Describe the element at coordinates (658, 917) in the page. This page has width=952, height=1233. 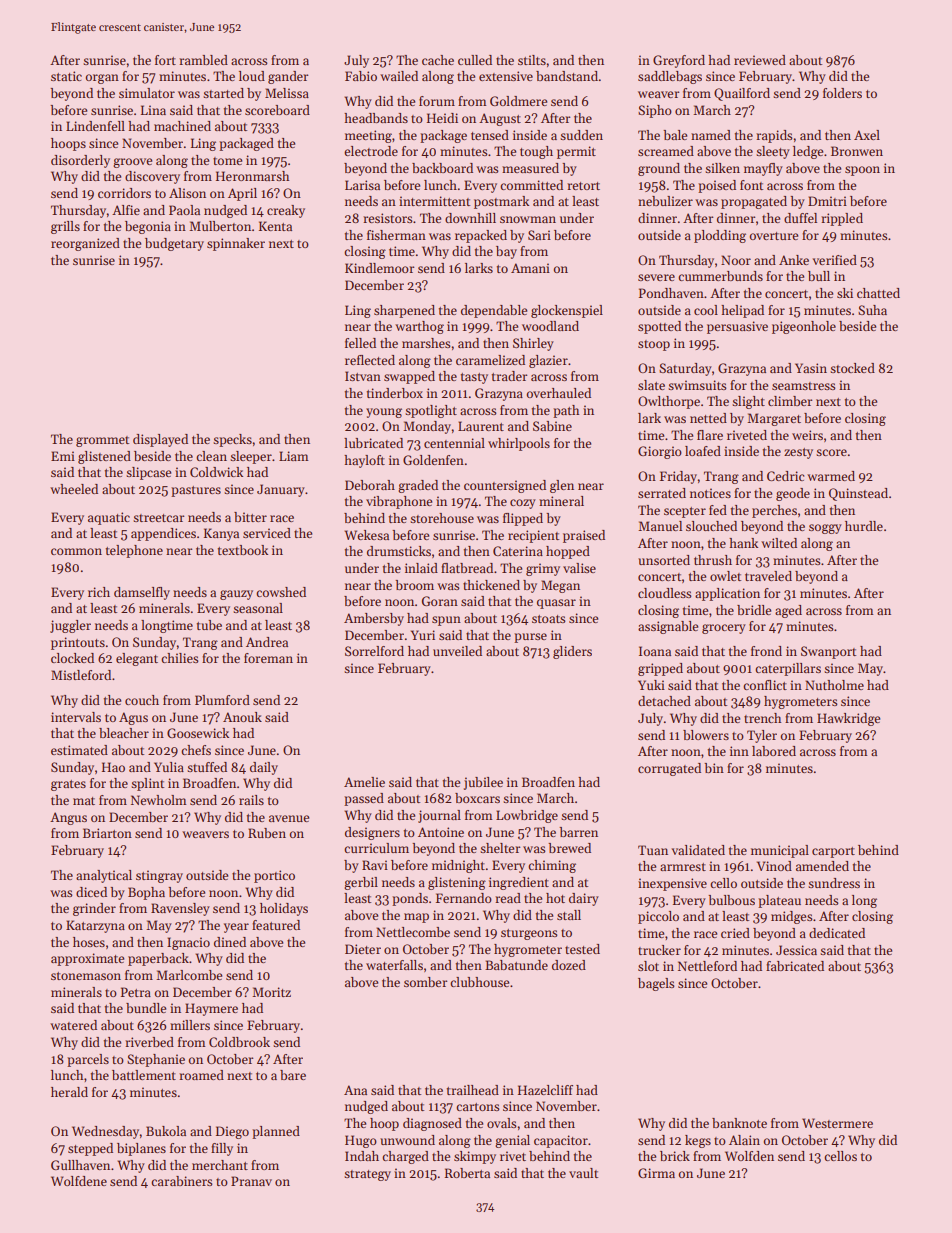
I see `piccolo` at that location.
